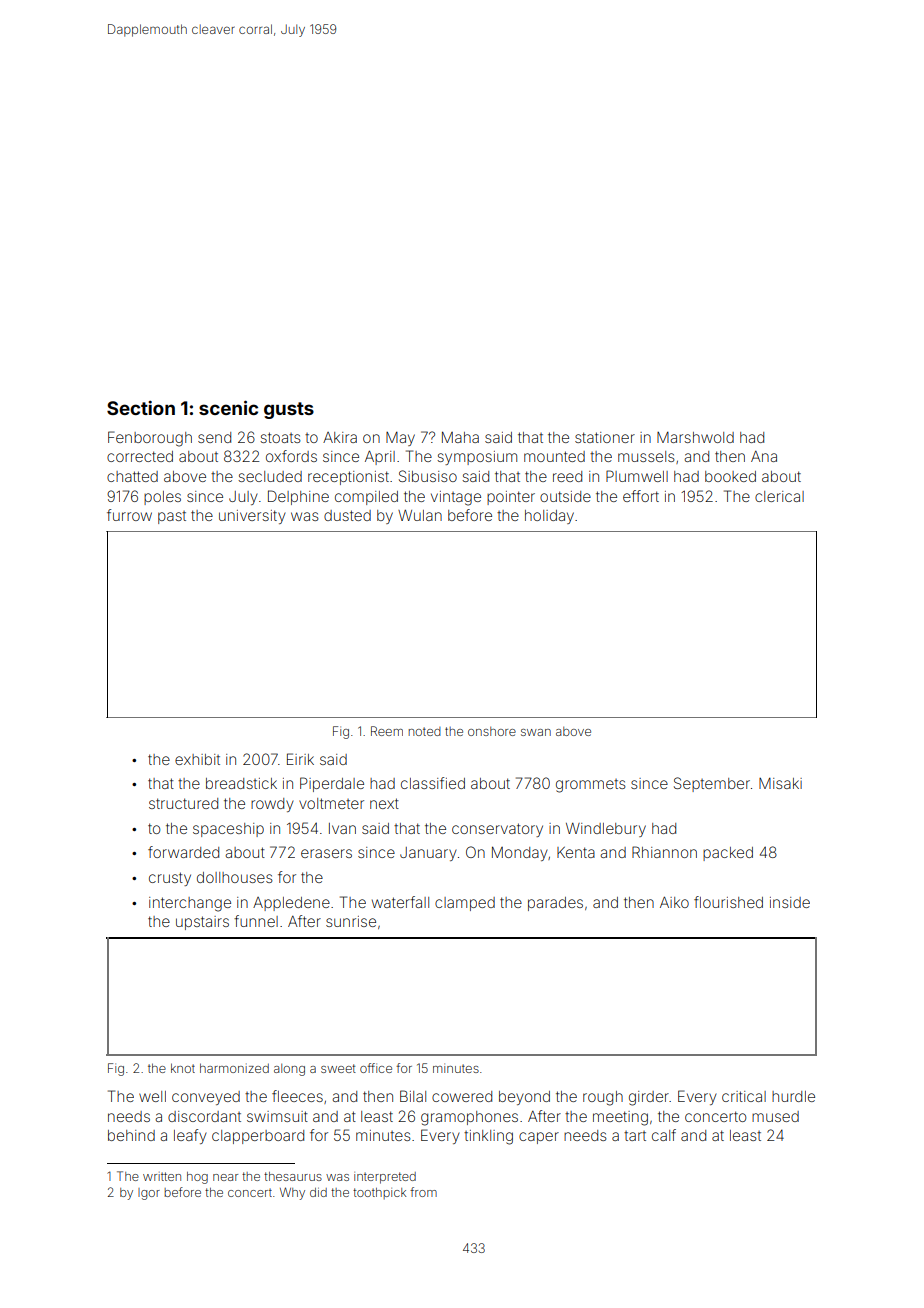 Image resolution: width=924 pixels, height=1308 pixels. What do you see at coordinates (620, 1118) in the screenshot?
I see `meeting` at bounding box center [620, 1118].
